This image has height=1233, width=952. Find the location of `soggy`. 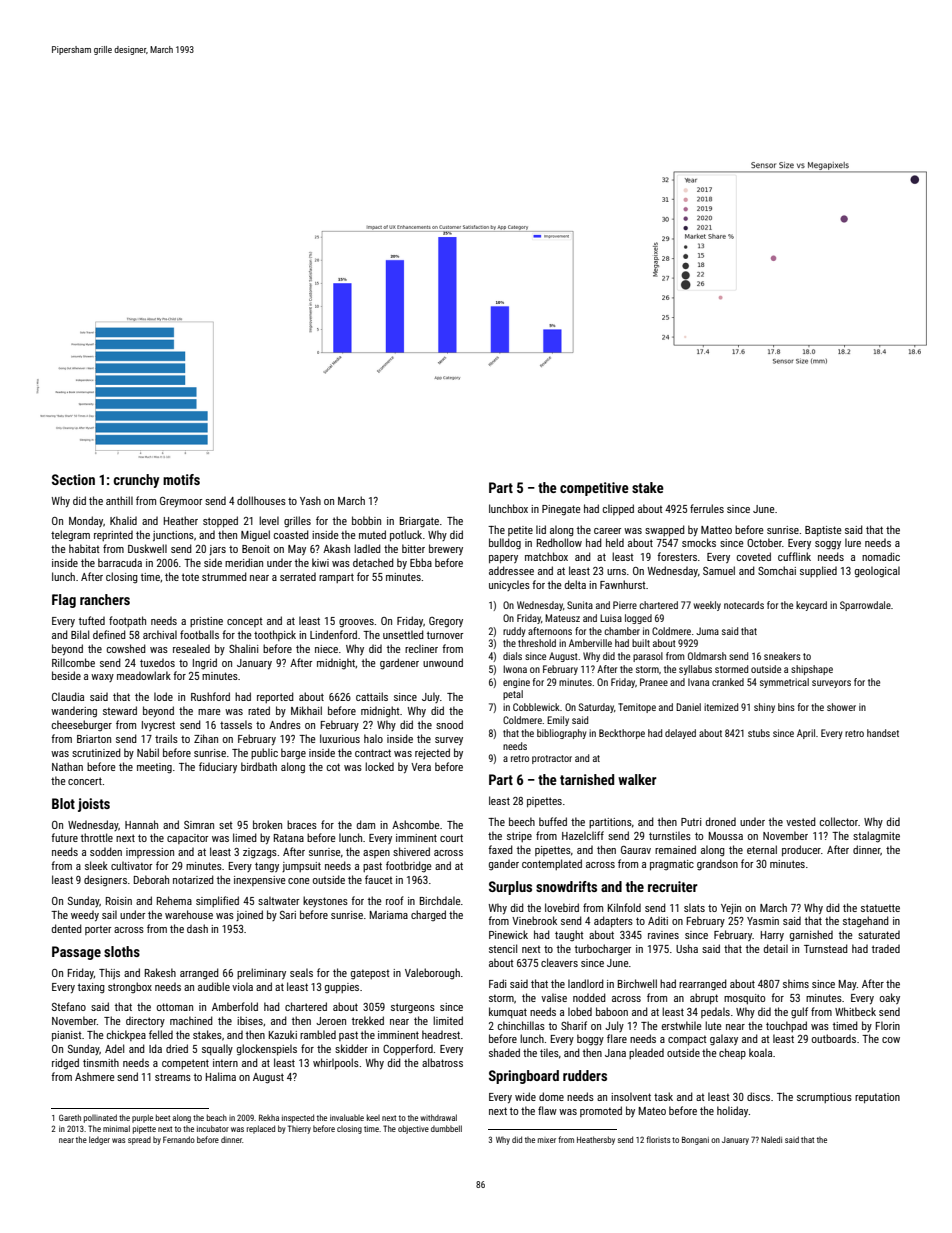

soggy is located at coordinates (828, 545).
